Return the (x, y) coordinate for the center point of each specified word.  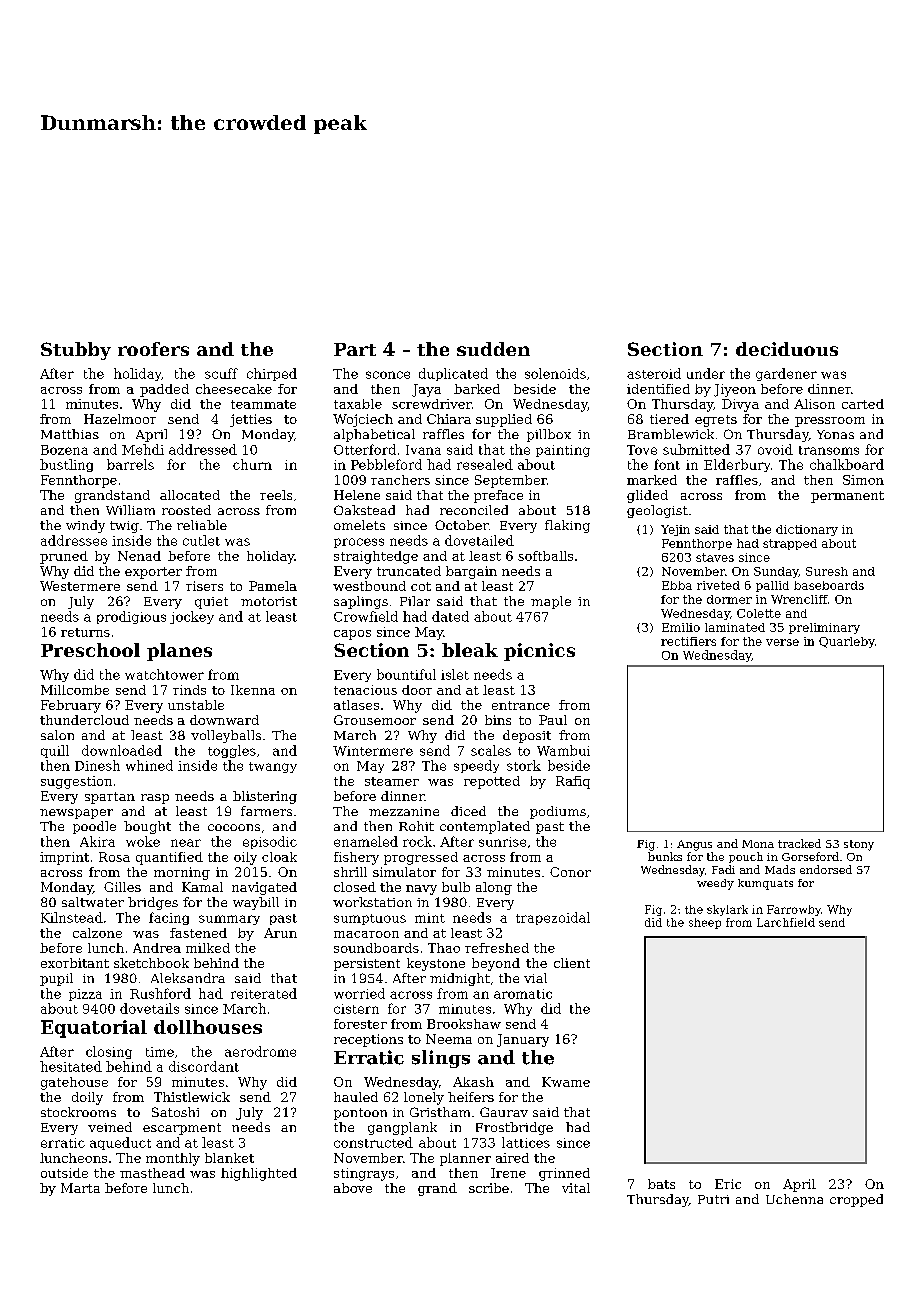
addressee (74, 540)
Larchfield (786, 922)
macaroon (366, 934)
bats (661, 1184)
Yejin (675, 530)
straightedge (376, 557)
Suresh (827, 571)
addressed (203, 449)
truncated (409, 571)
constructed (373, 1142)
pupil (56, 979)
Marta (80, 1188)
